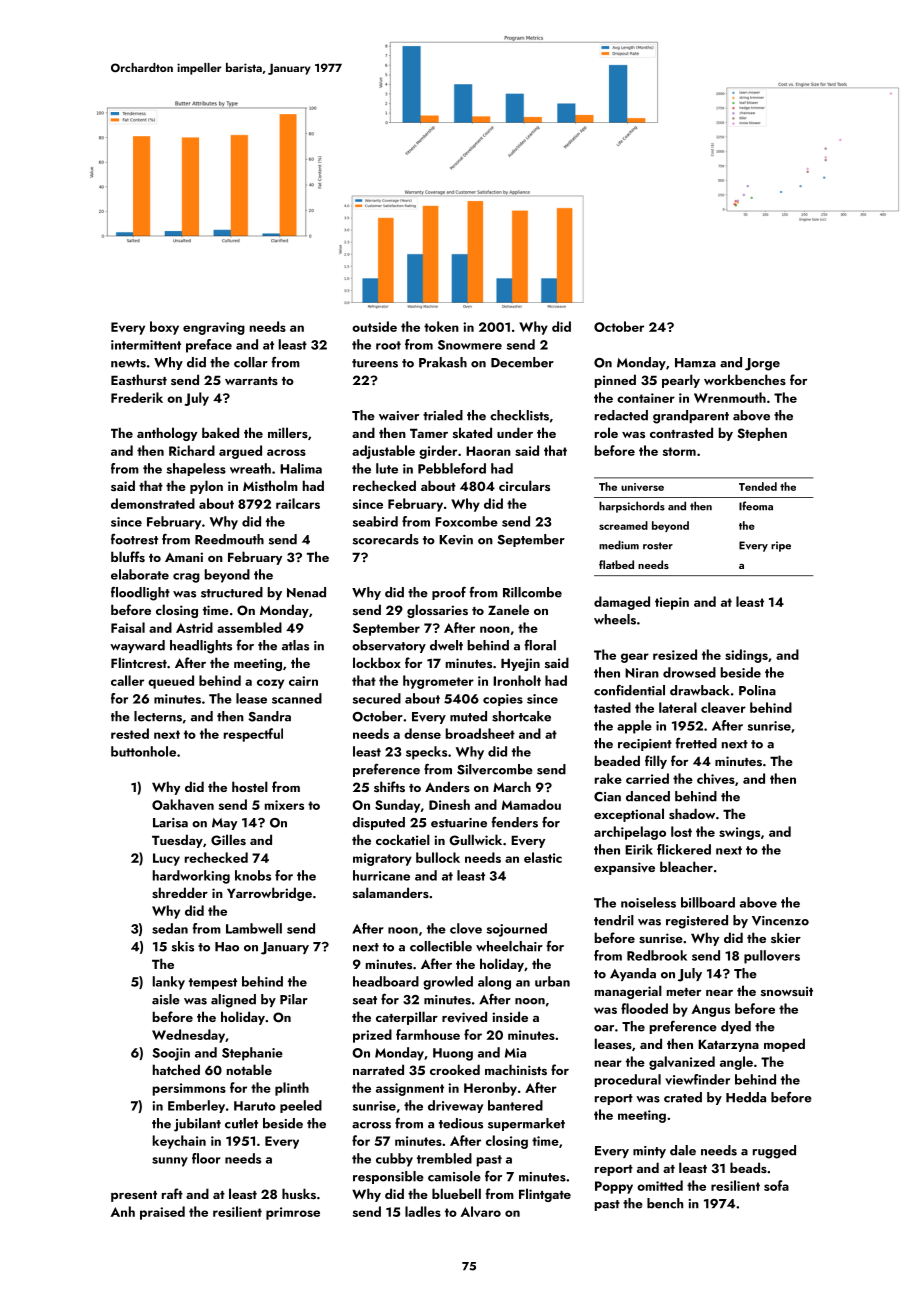  What do you see at coordinates (162, 1213) in the page?
I see `praised` at bounding box center [162, 1213].
